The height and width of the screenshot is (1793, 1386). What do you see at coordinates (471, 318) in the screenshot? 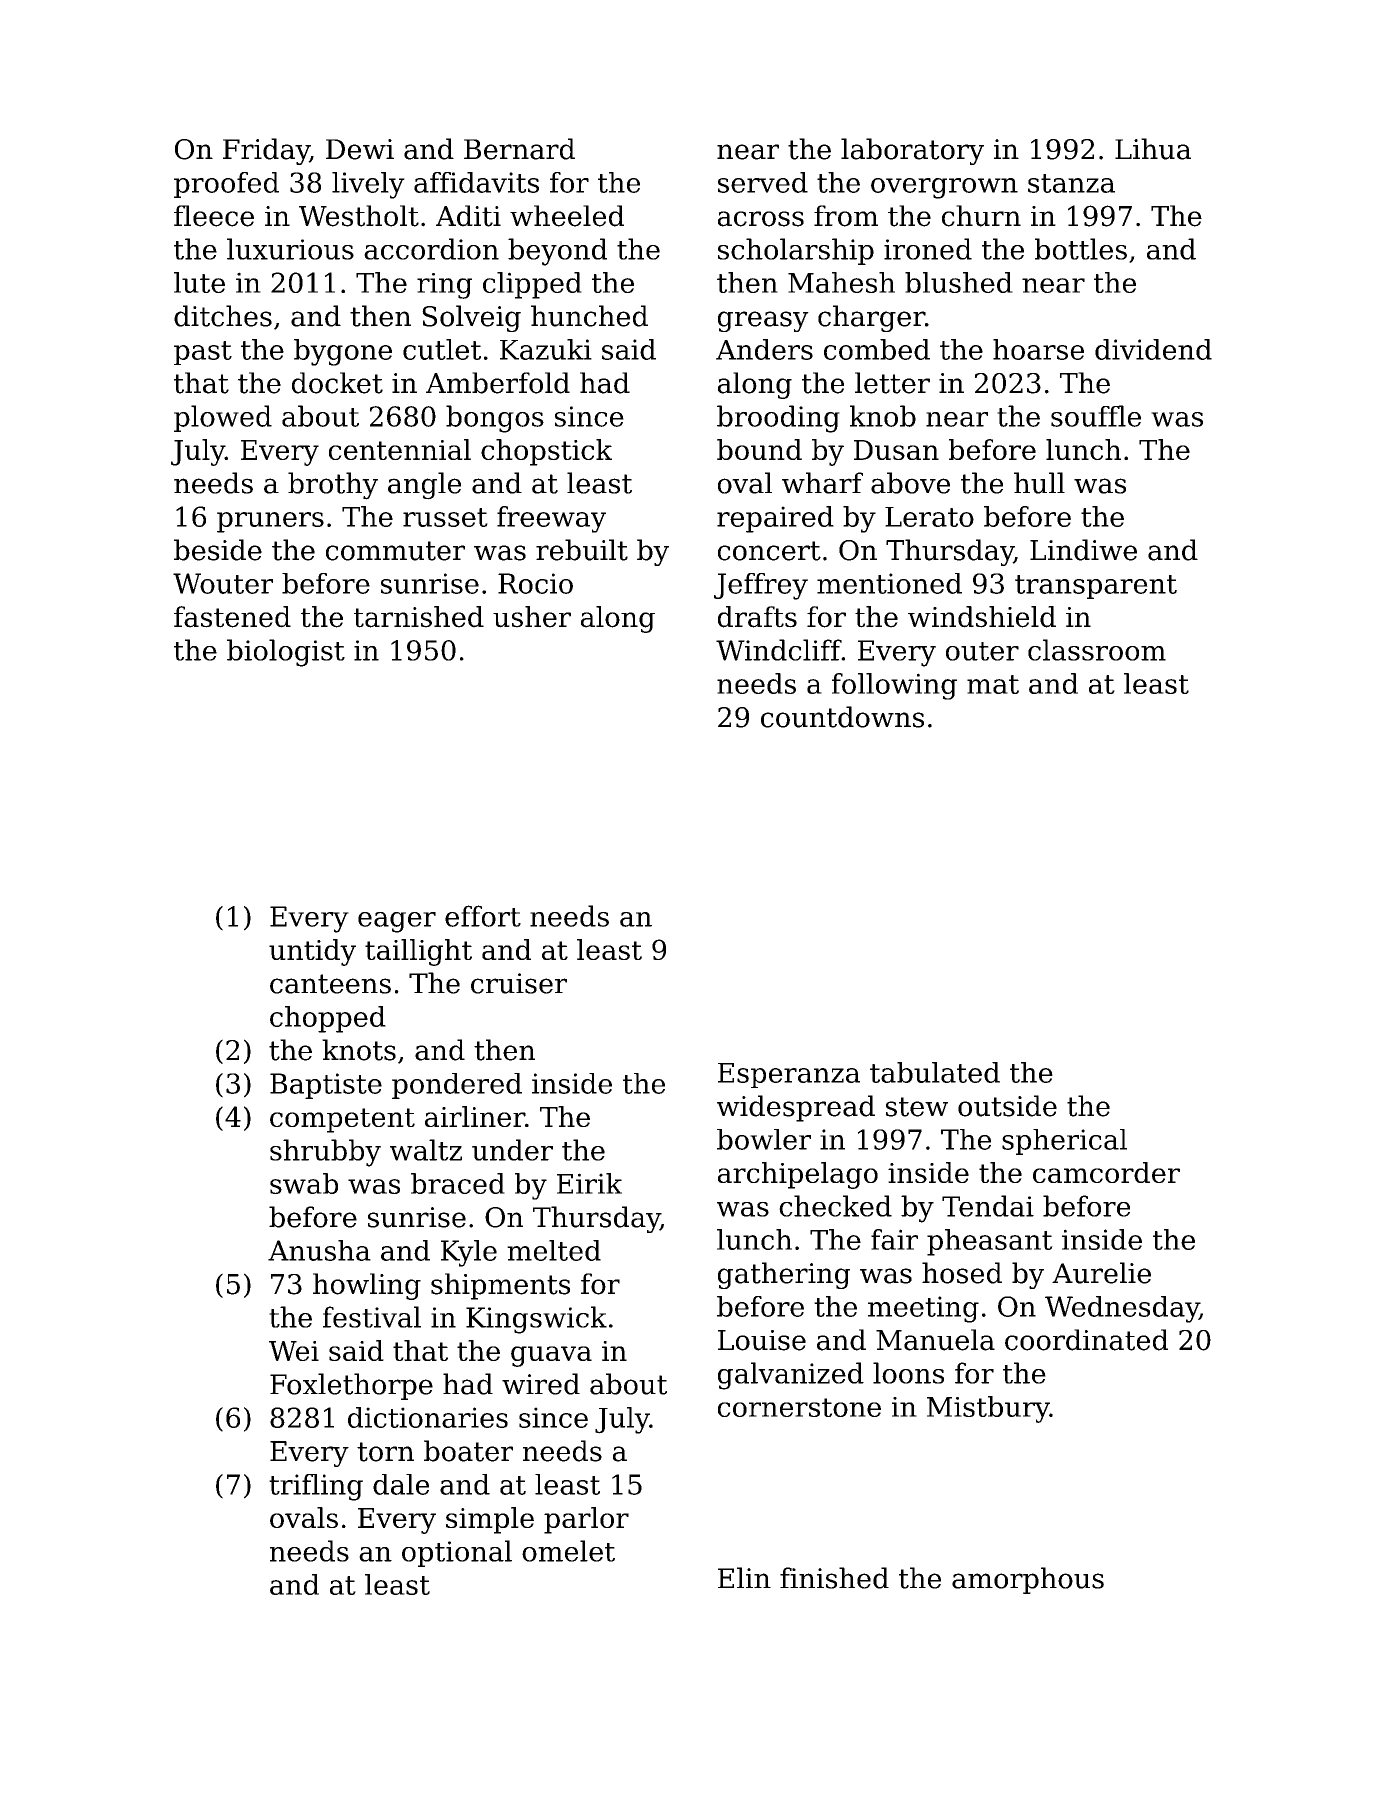
I see `Solveig` at bounding box center [471, 318].
